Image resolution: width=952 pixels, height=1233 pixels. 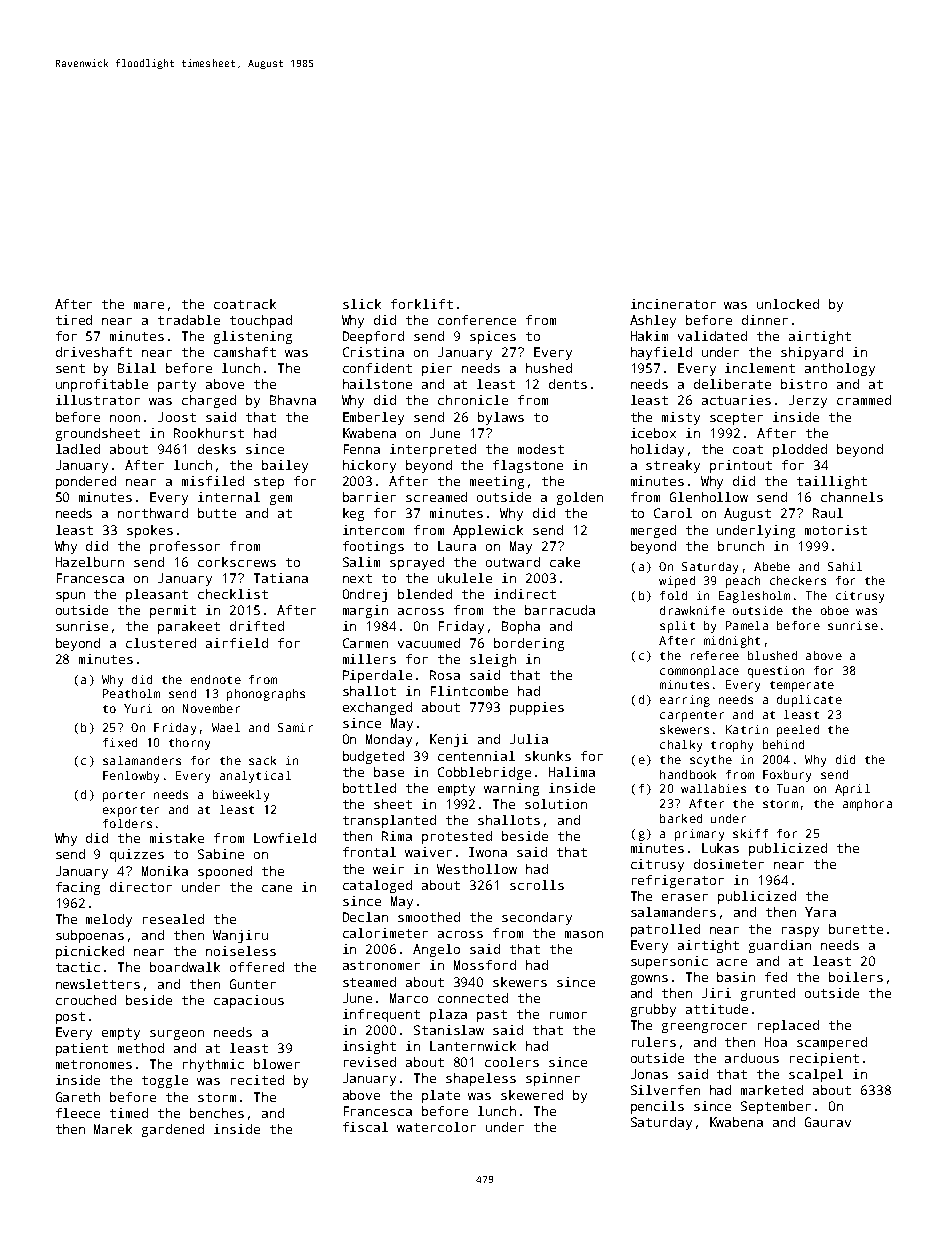 What do you see at coordinates (94, 352) in the screenshot?
I see `driveshaft` at bounding box center [94, 352].
